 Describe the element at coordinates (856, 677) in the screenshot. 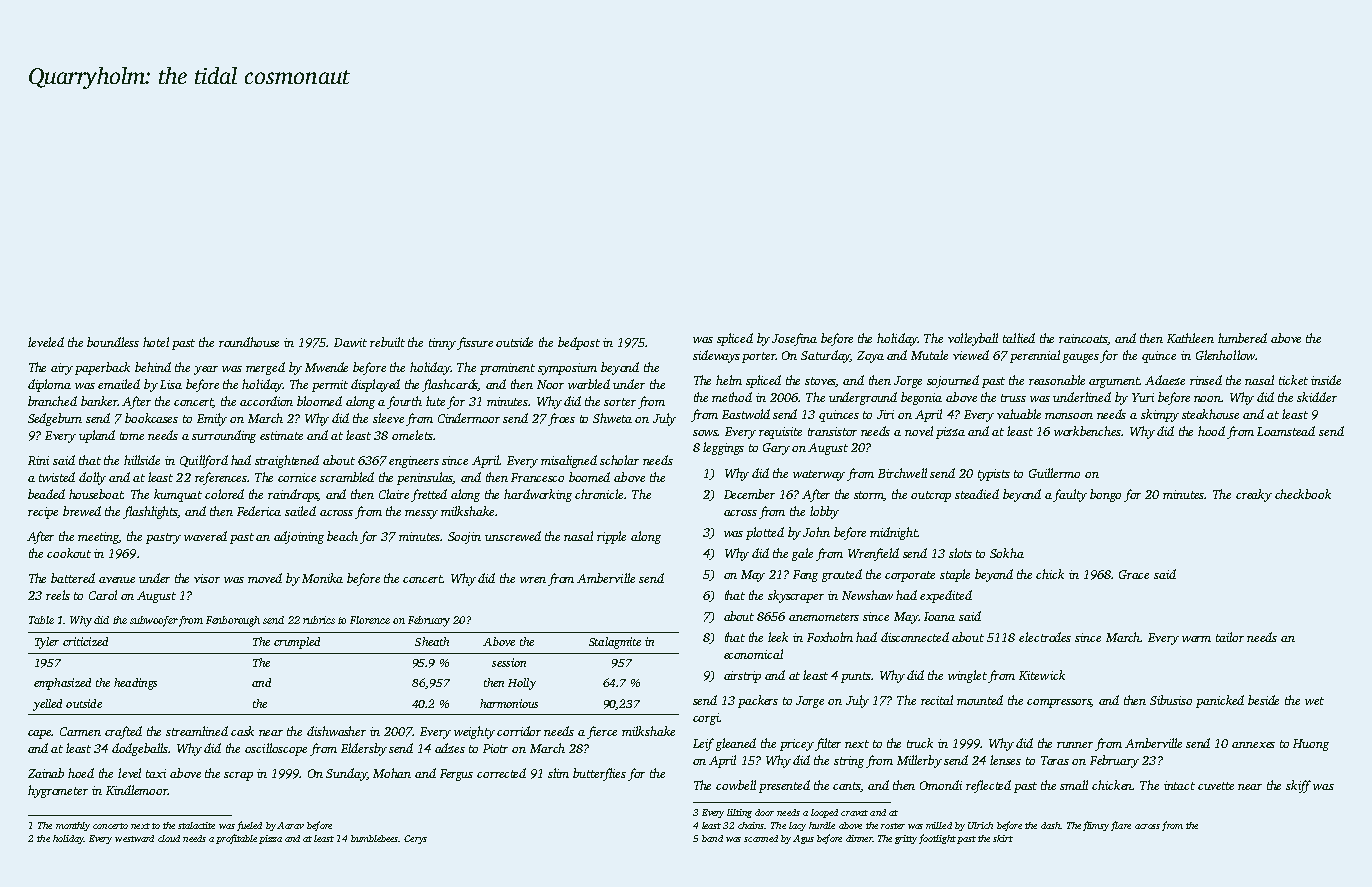

I see `punts` at that location.
